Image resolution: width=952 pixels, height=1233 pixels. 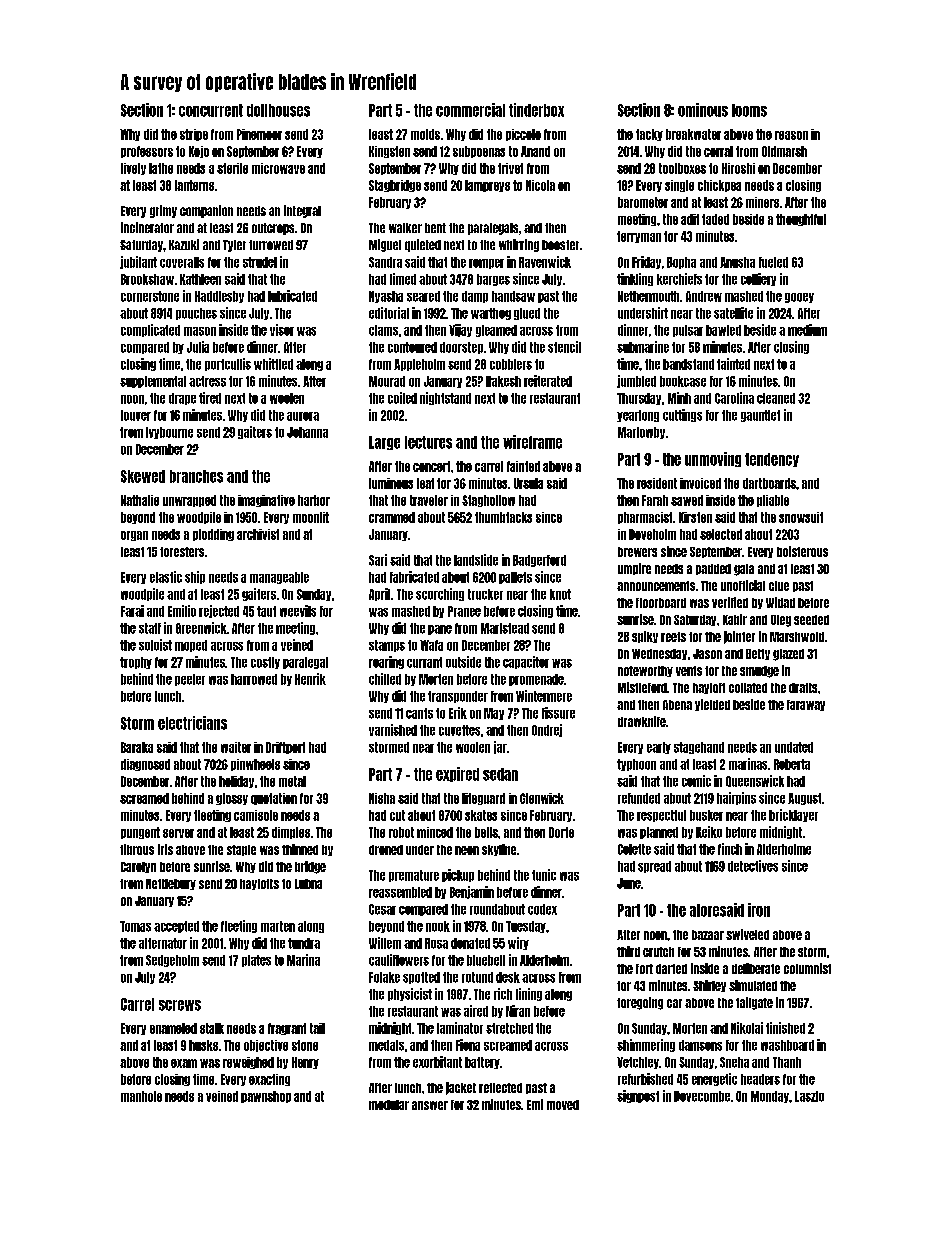 What do you see at coordinates (389, 313) in the document?
I see `editorial` at bounding box center [389, 313].
